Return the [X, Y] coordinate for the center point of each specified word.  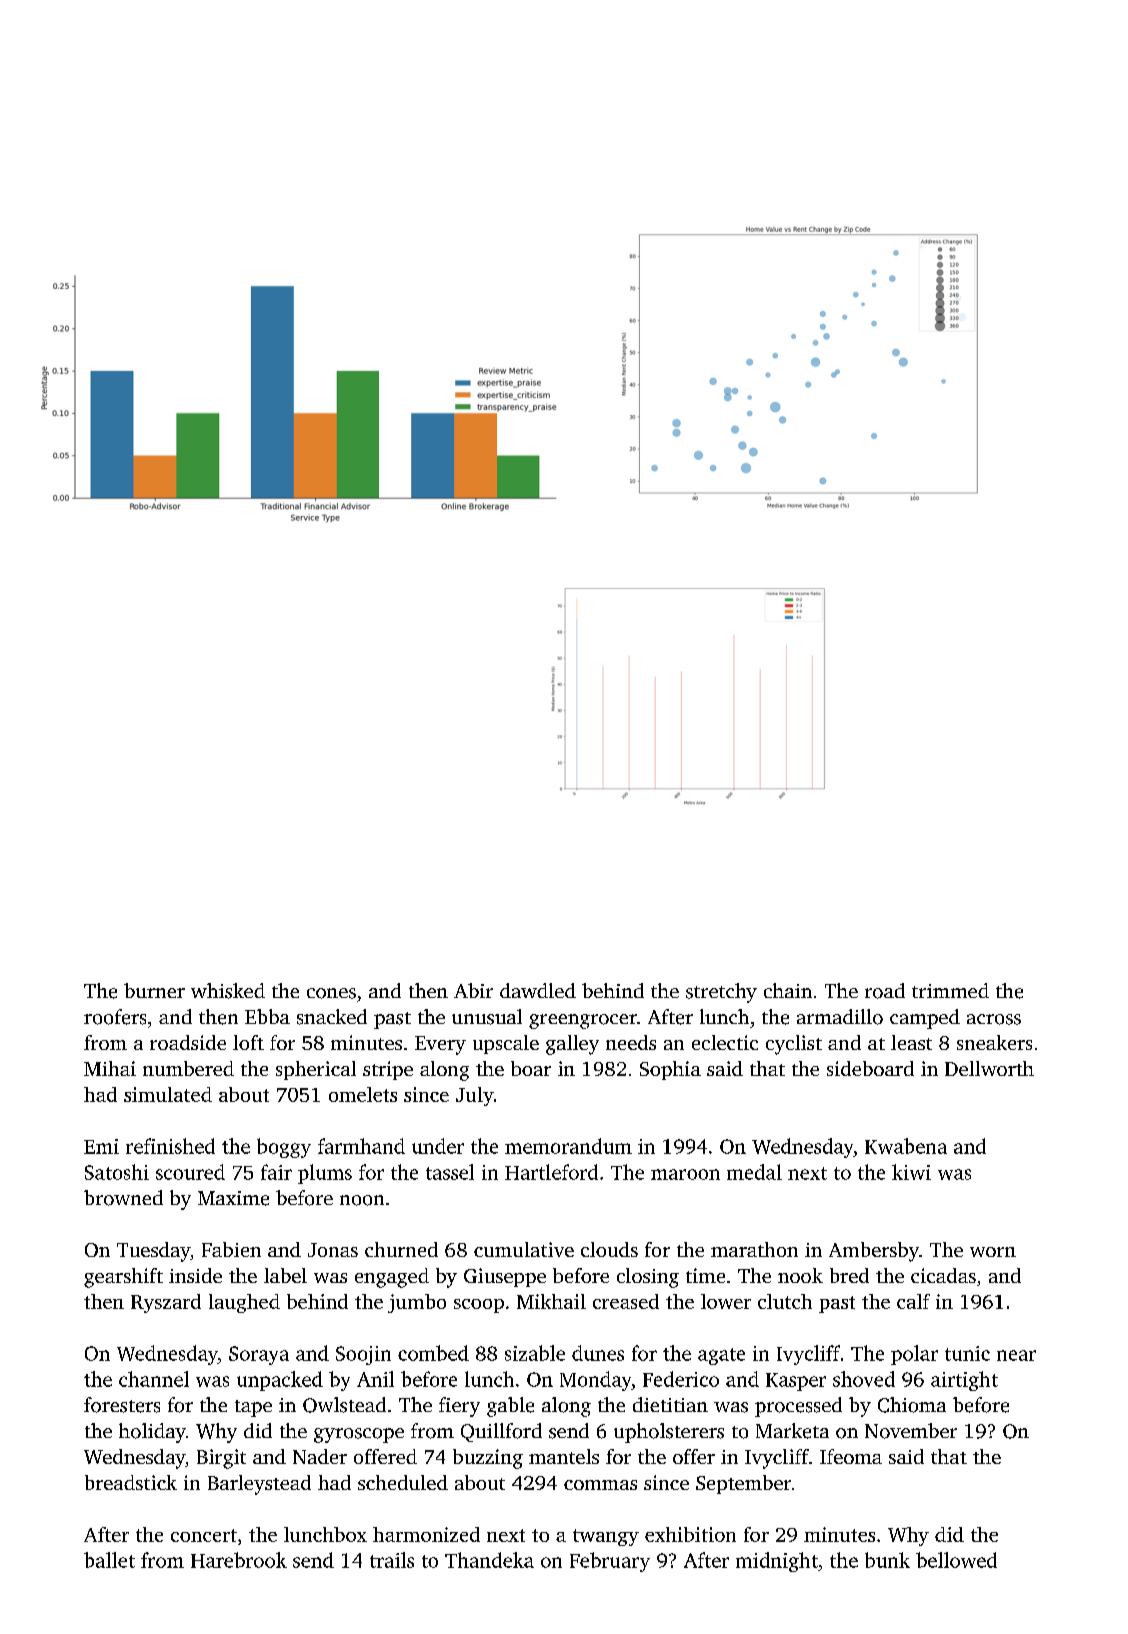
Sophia [670, 1070]
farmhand [361, 1146]
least [911, 1042]
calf [913, 1301]
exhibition [690, 1534]
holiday [152, 1433]
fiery [459, 1407]
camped [925, 1019]
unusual [487, 1017]
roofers [115, 1017]
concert [204, 1535]
